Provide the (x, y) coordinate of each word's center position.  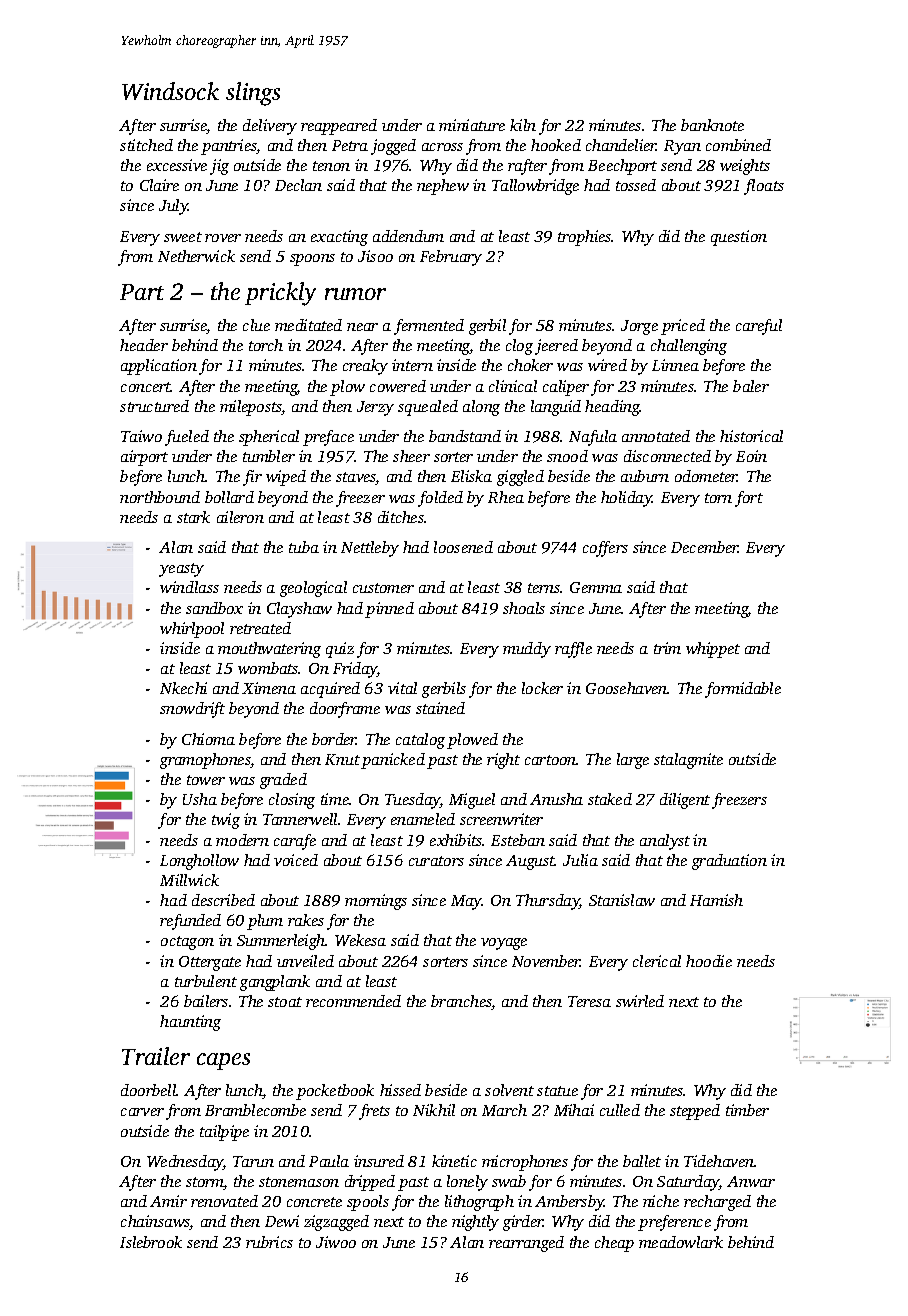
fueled (187, 438)
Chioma (208, 739)
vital (402, 688)
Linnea (675, 365)
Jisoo (375, 256)
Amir (168, 1201)
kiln (523, 125)
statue (557, 1091)
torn (718, 498)
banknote (712, 125)
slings (253, 94)
